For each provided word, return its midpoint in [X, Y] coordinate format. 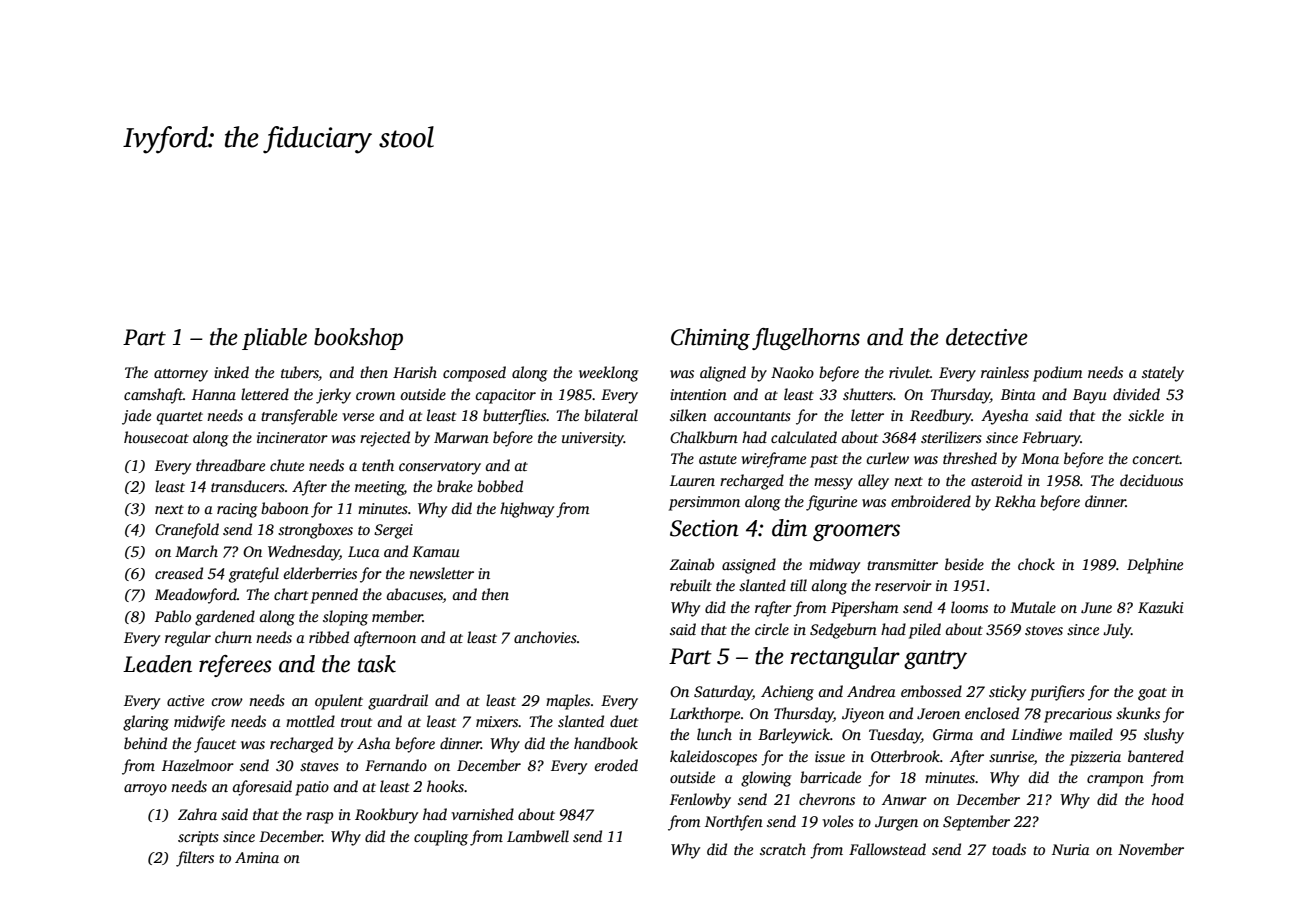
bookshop [358, 339]
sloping [345, 618]
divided [1136, 394]
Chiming [710, 339]
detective [987, 337]
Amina [257, 857]
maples [568, 702]
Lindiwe [1036, 734]
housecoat [156, 437]
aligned [723, 374]
